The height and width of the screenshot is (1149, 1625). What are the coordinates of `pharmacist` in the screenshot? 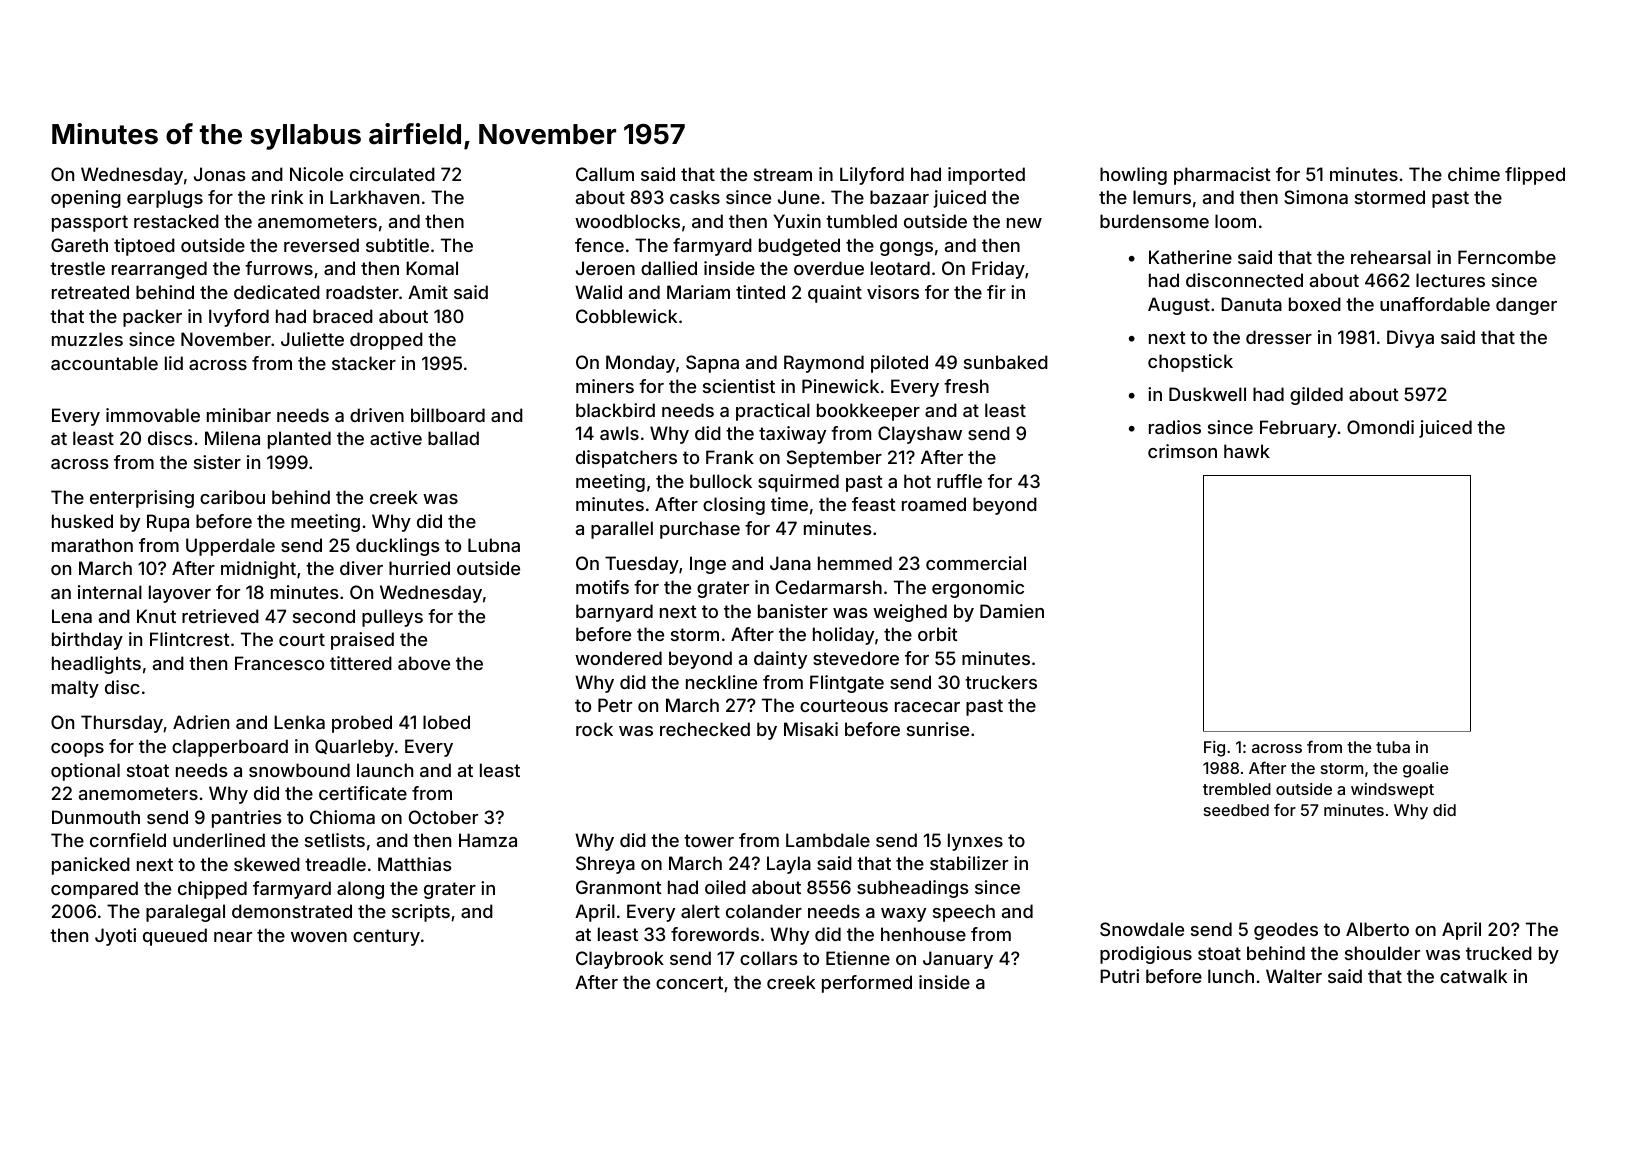 It's located at (1222, 176).
